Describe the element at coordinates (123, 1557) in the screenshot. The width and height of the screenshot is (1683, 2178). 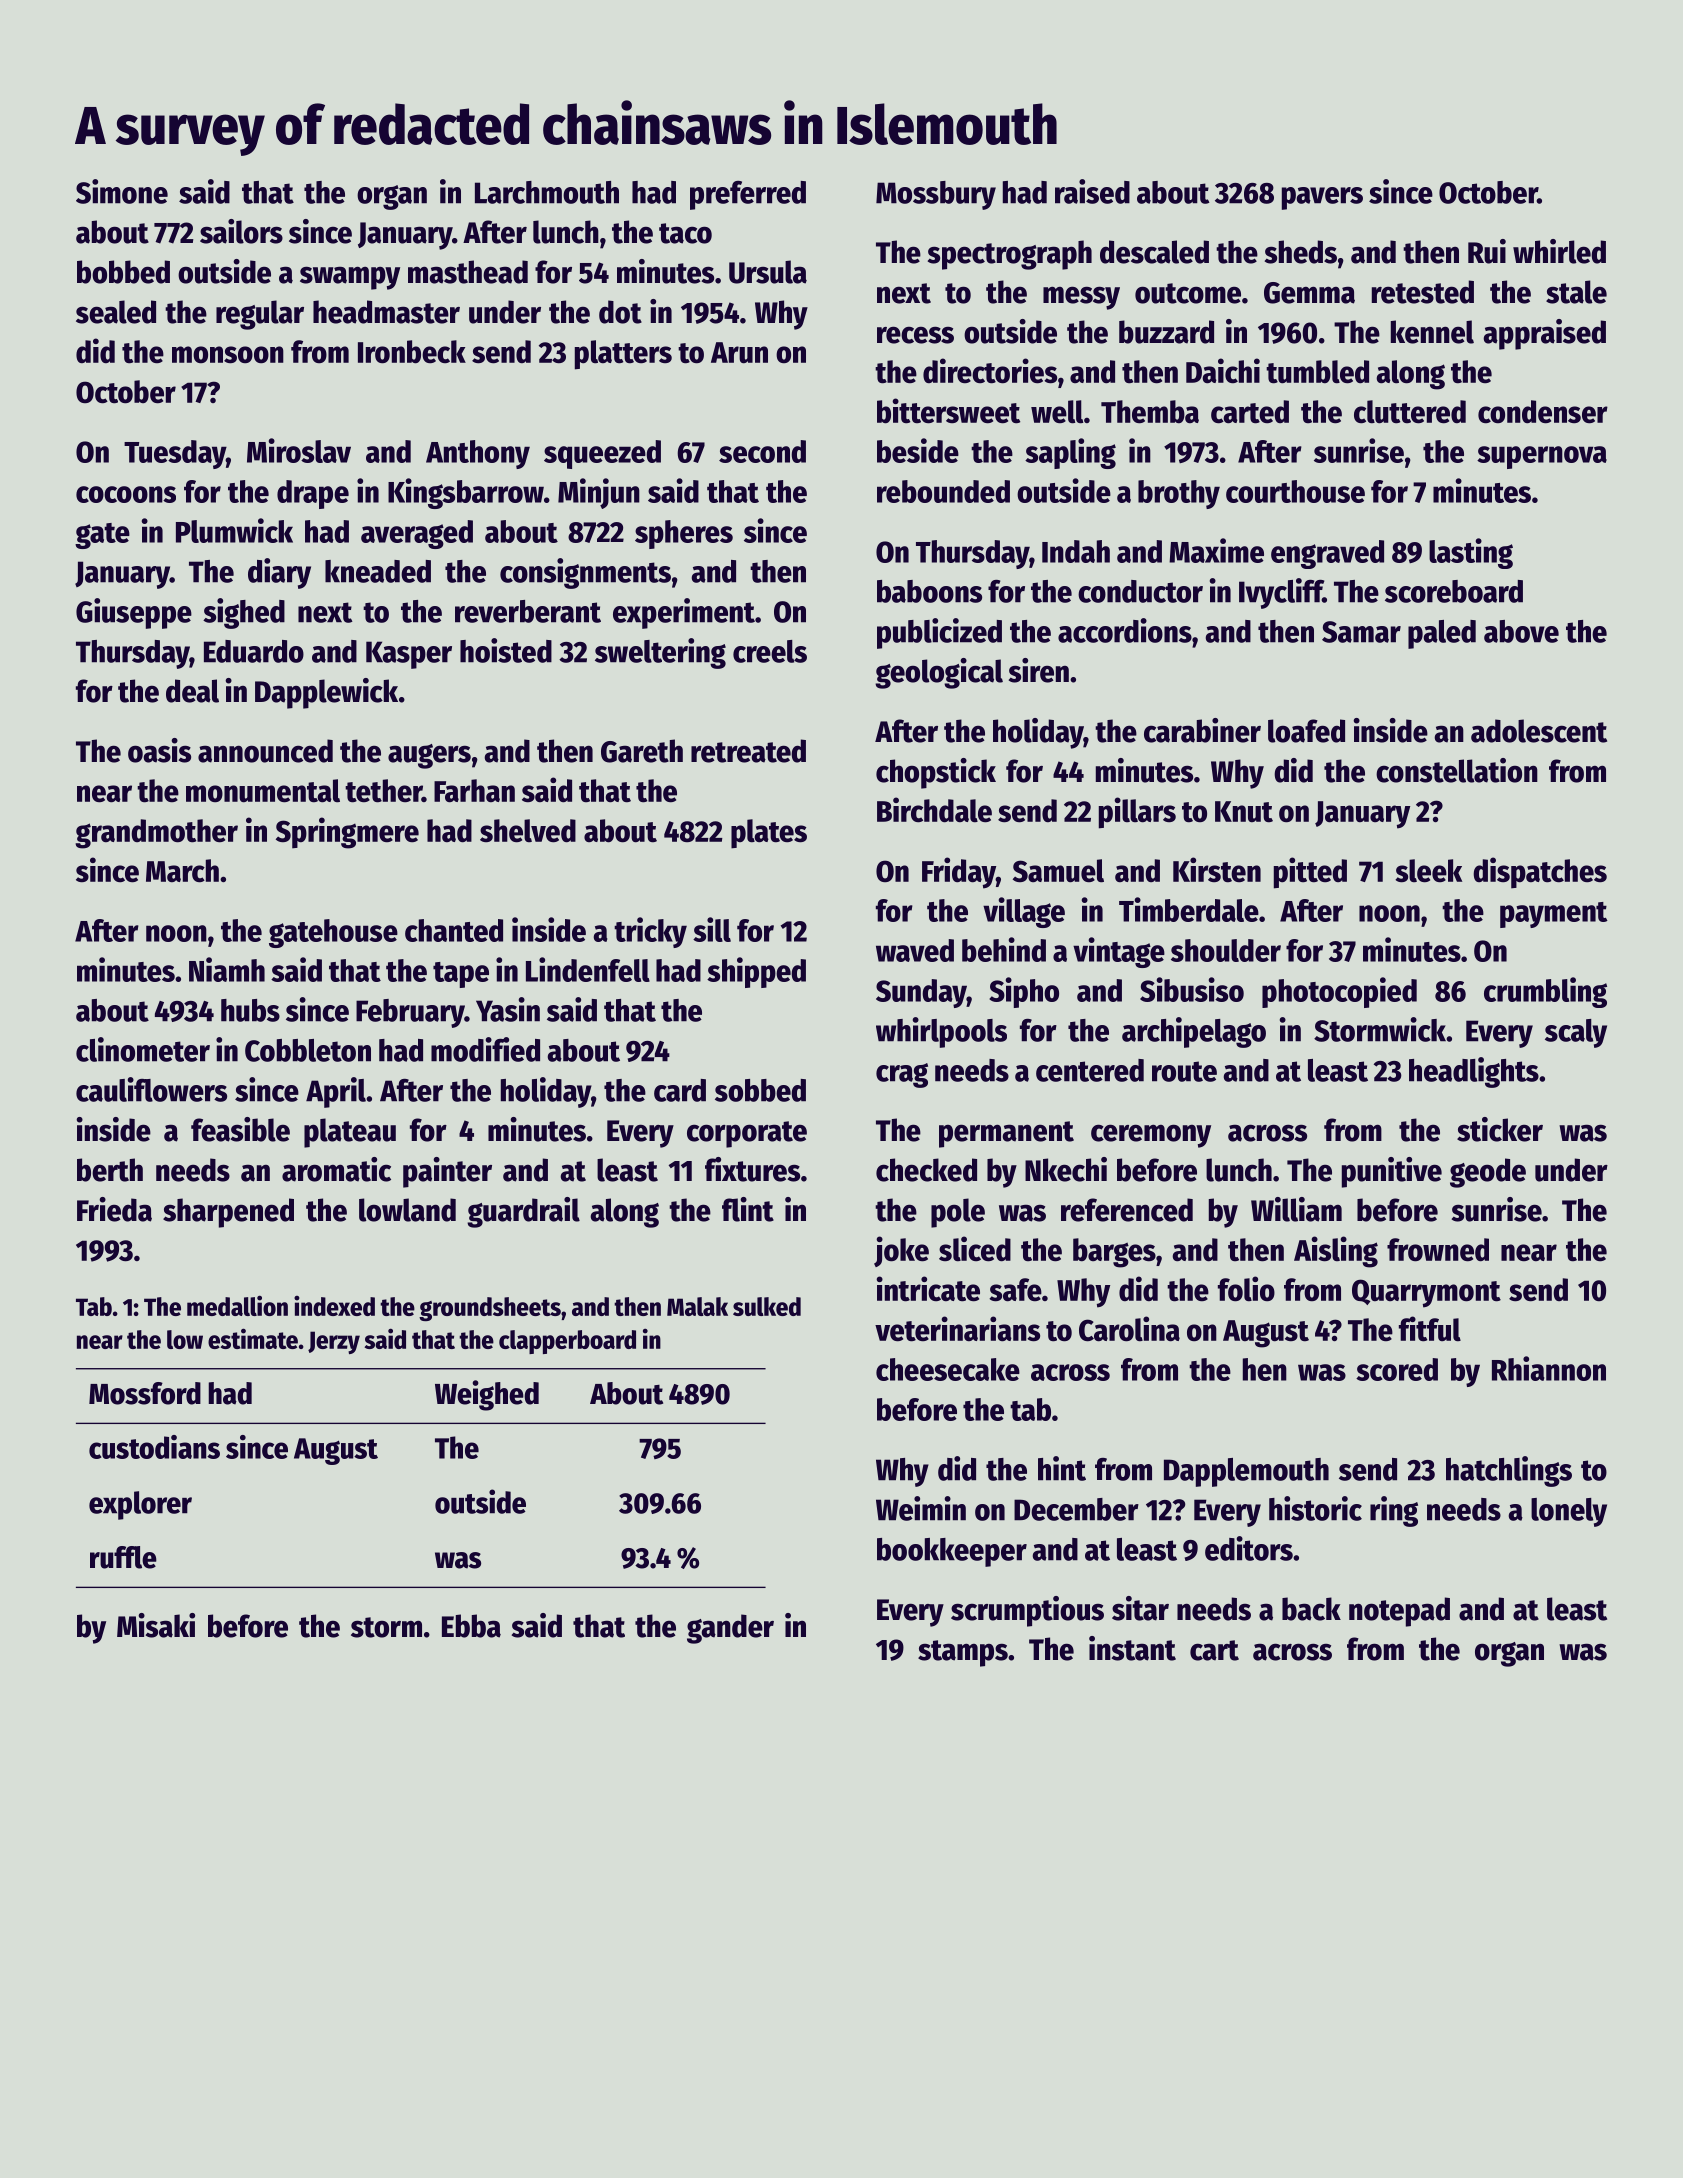
I see `ruffle` at that location.
